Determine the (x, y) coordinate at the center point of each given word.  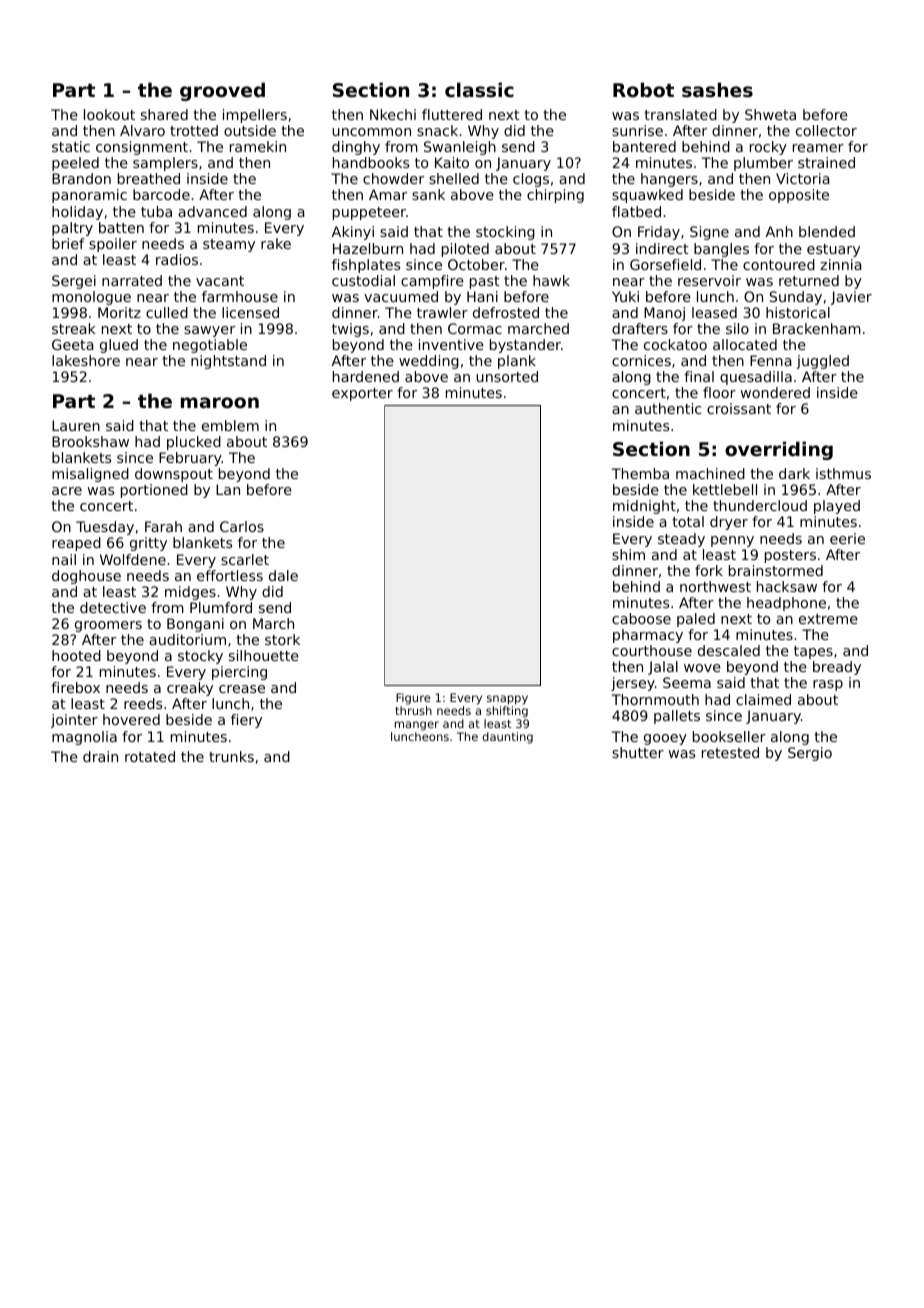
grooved (222, 91)
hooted (76, 655)
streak (74, 328)
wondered (775, 392)
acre (67, 491)
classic (479, 90)
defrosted (506, 312)
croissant (739, 408)
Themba (640, 473)
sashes (717, 90)
